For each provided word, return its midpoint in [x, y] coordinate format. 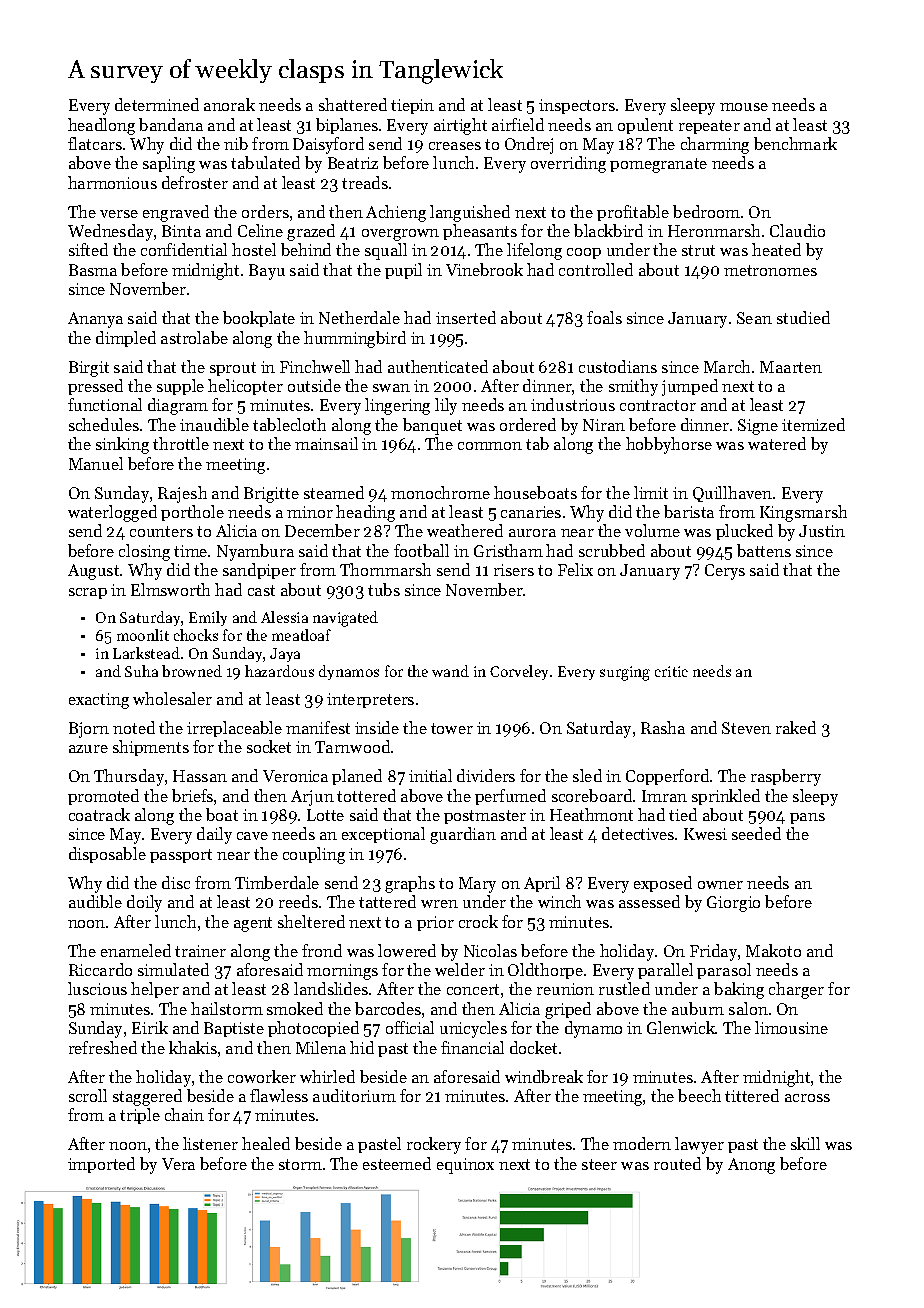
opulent [645, 126]
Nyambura [255, 552]
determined [157, 104]
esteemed [397, 1163]
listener [210, 1143]
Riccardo [100, 969]
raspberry [786, 777]
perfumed [510, 797]
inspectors [577, 106]
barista [689, 511]
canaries [531, 512]
